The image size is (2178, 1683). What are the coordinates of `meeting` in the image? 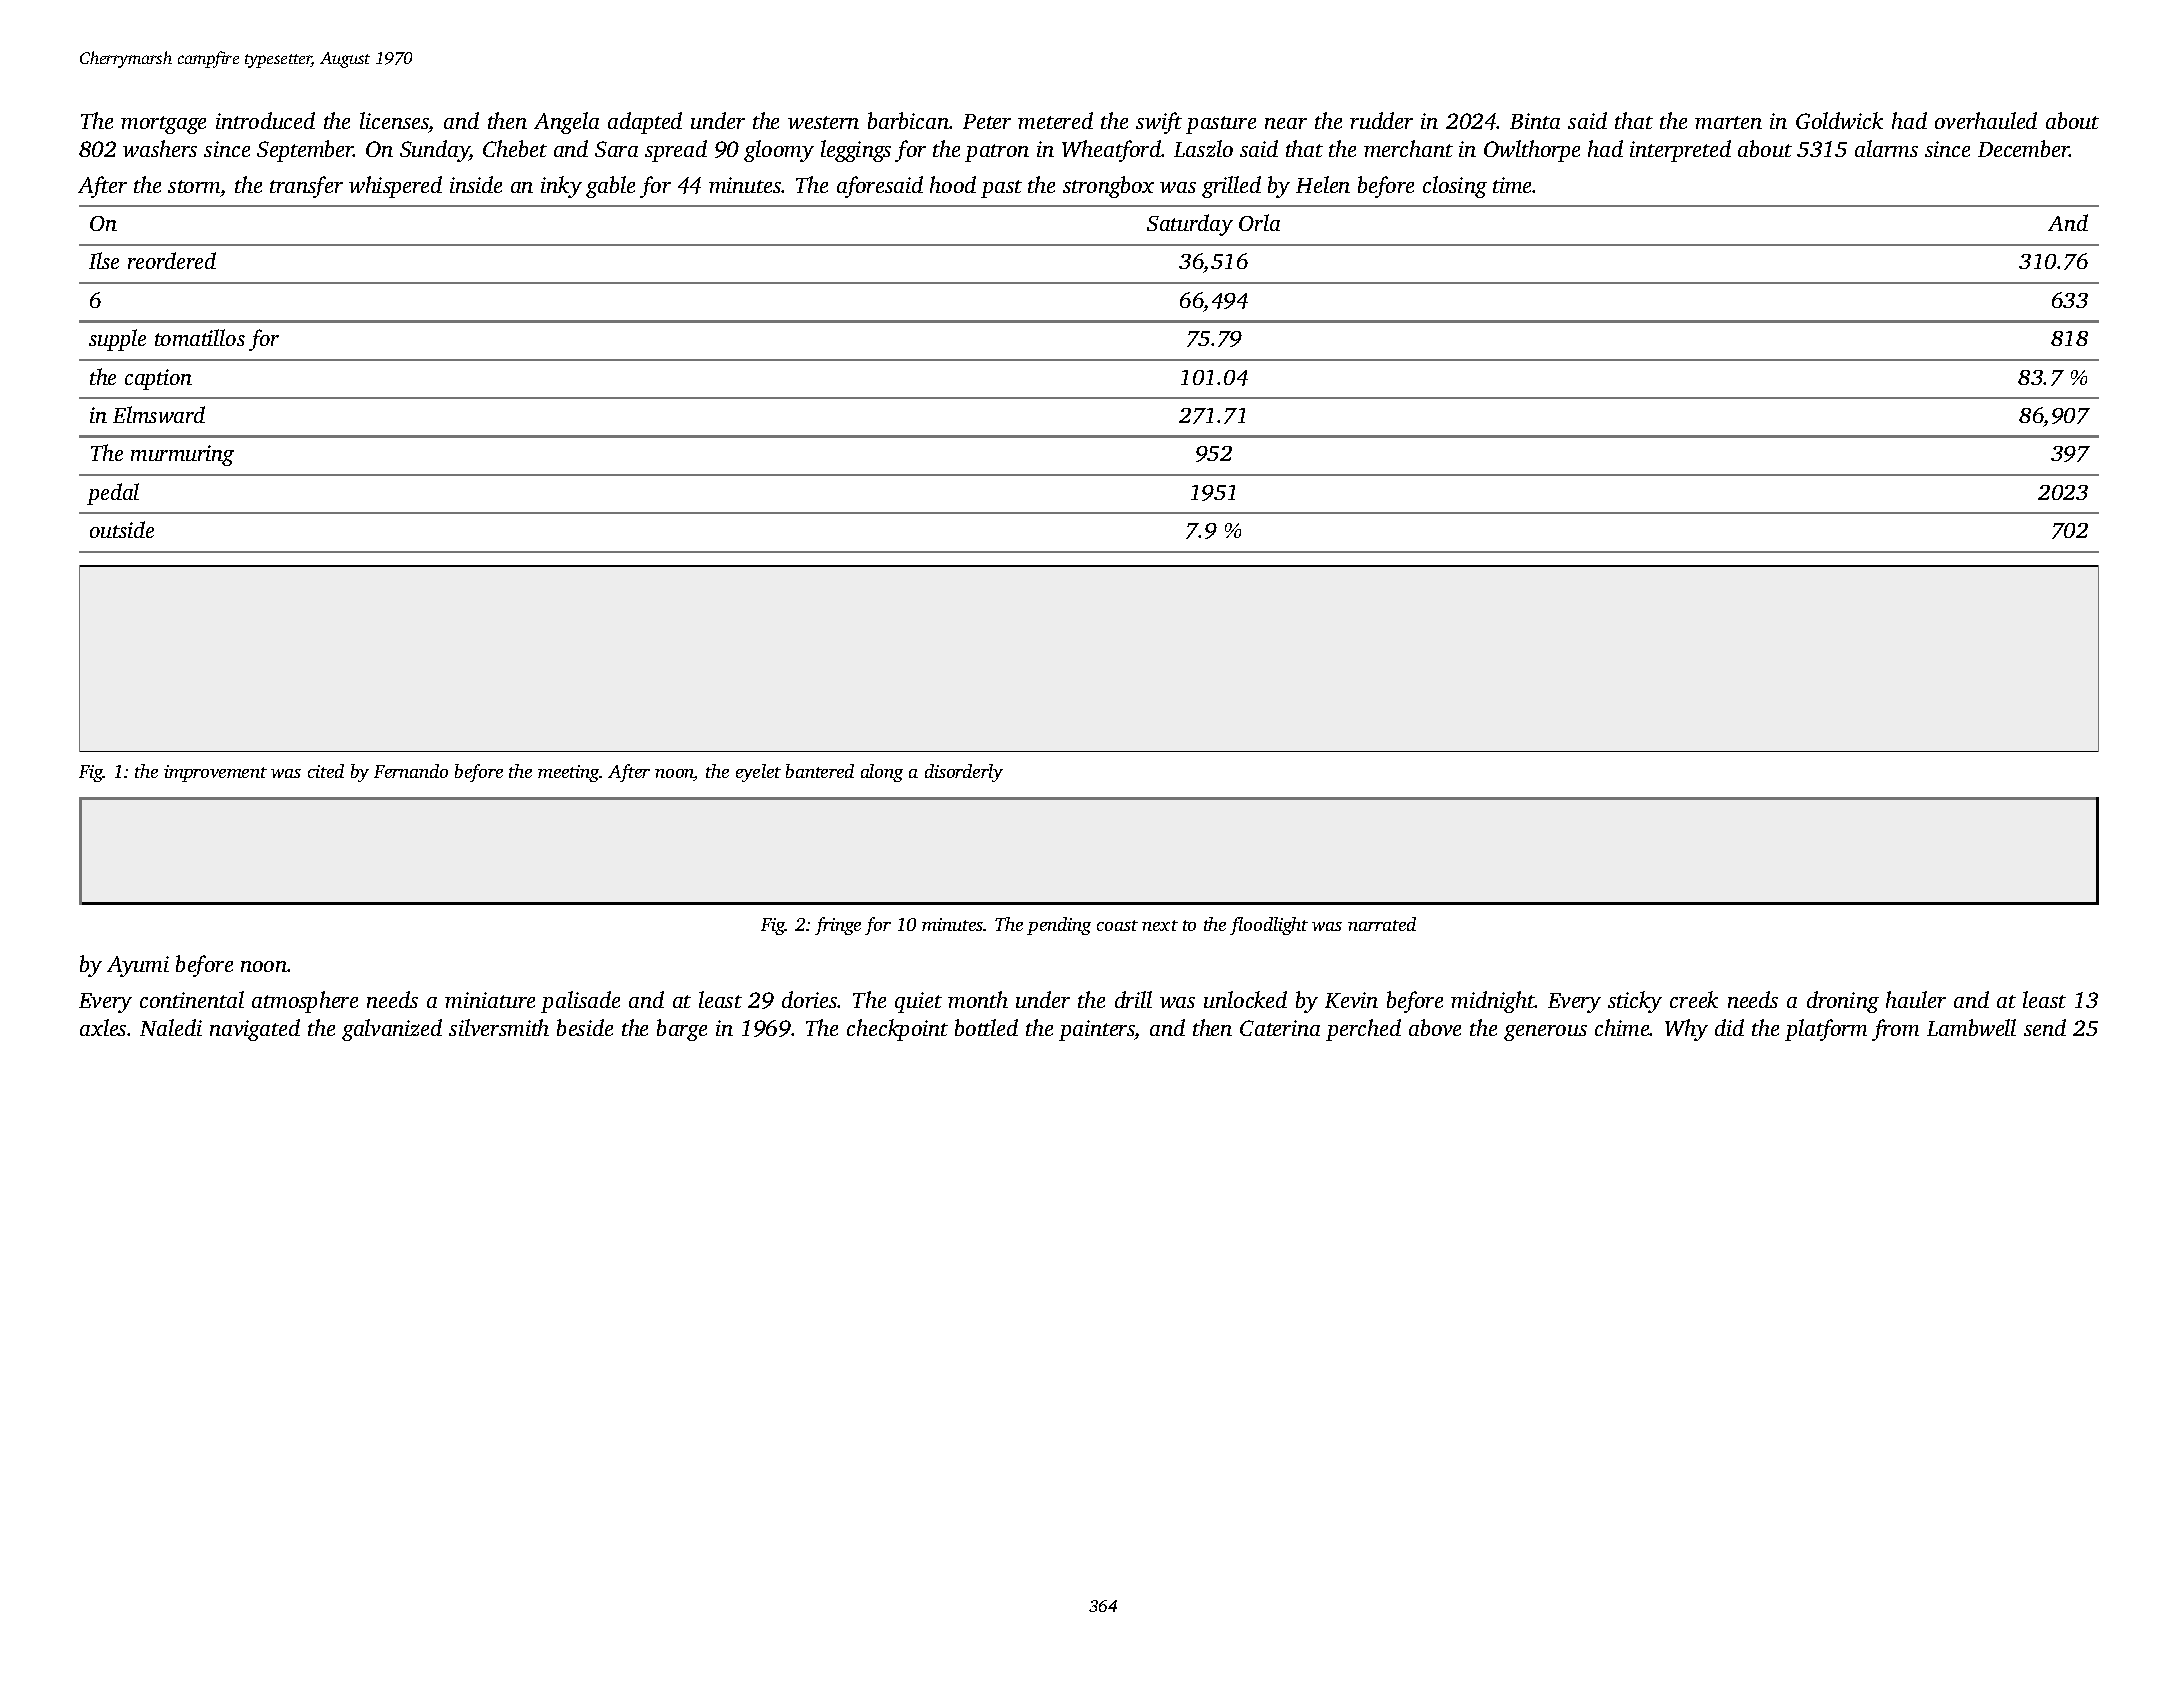 It's located at (569, 773).
